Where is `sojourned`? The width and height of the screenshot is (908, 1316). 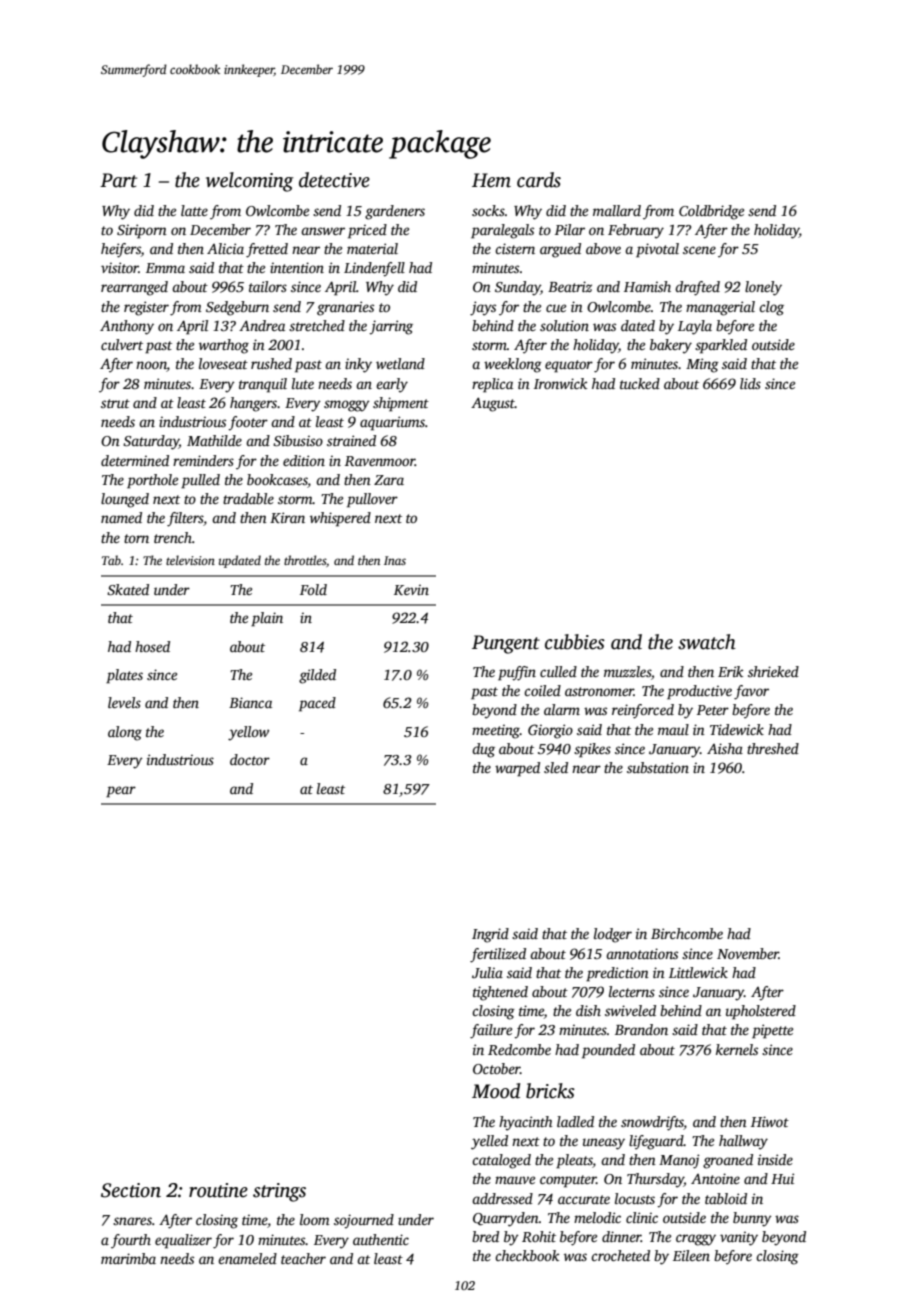 sojourned is located at coordinates (364, 1221).
